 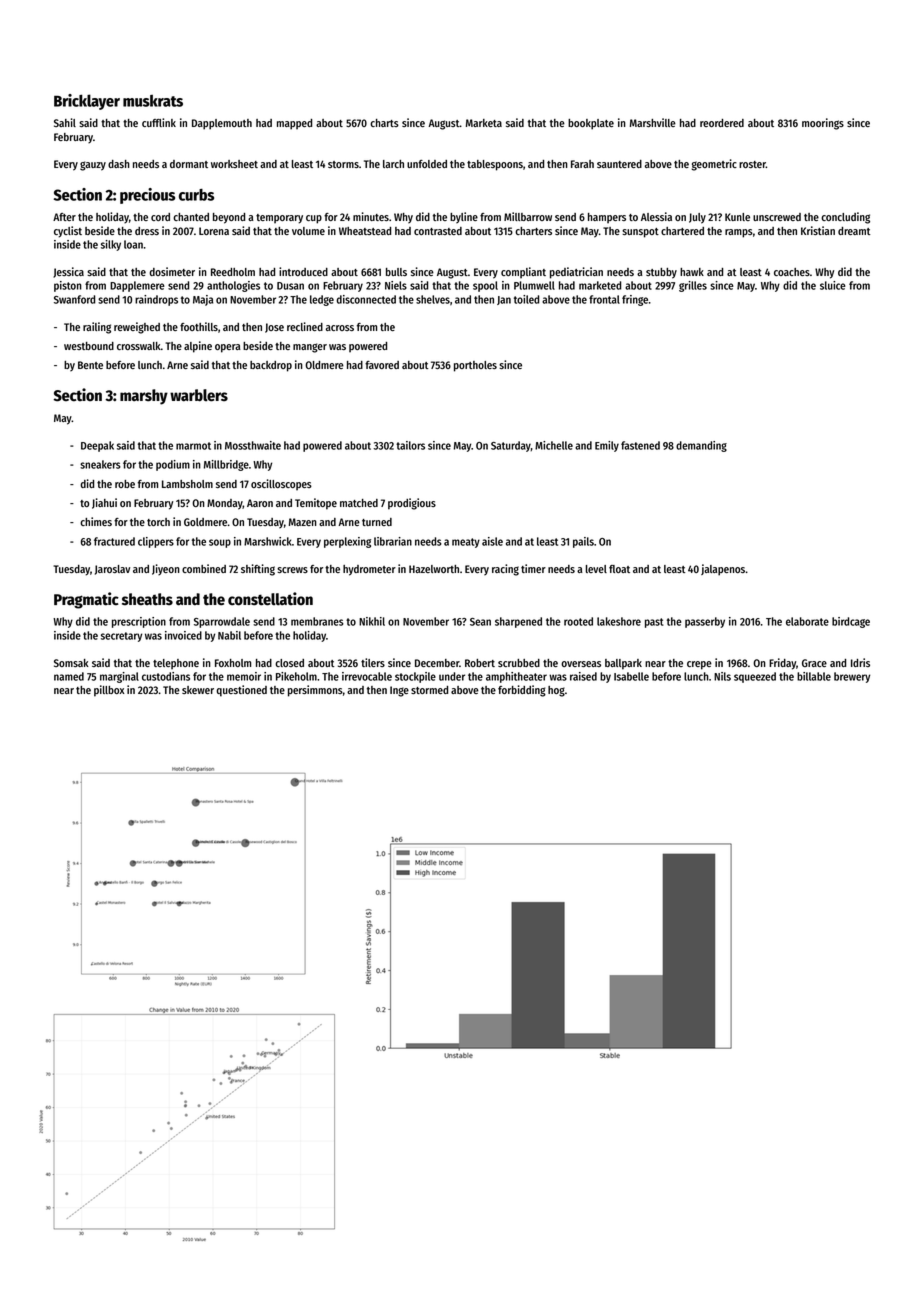 I want to click on muskrats, so click(x=153, y=101).
